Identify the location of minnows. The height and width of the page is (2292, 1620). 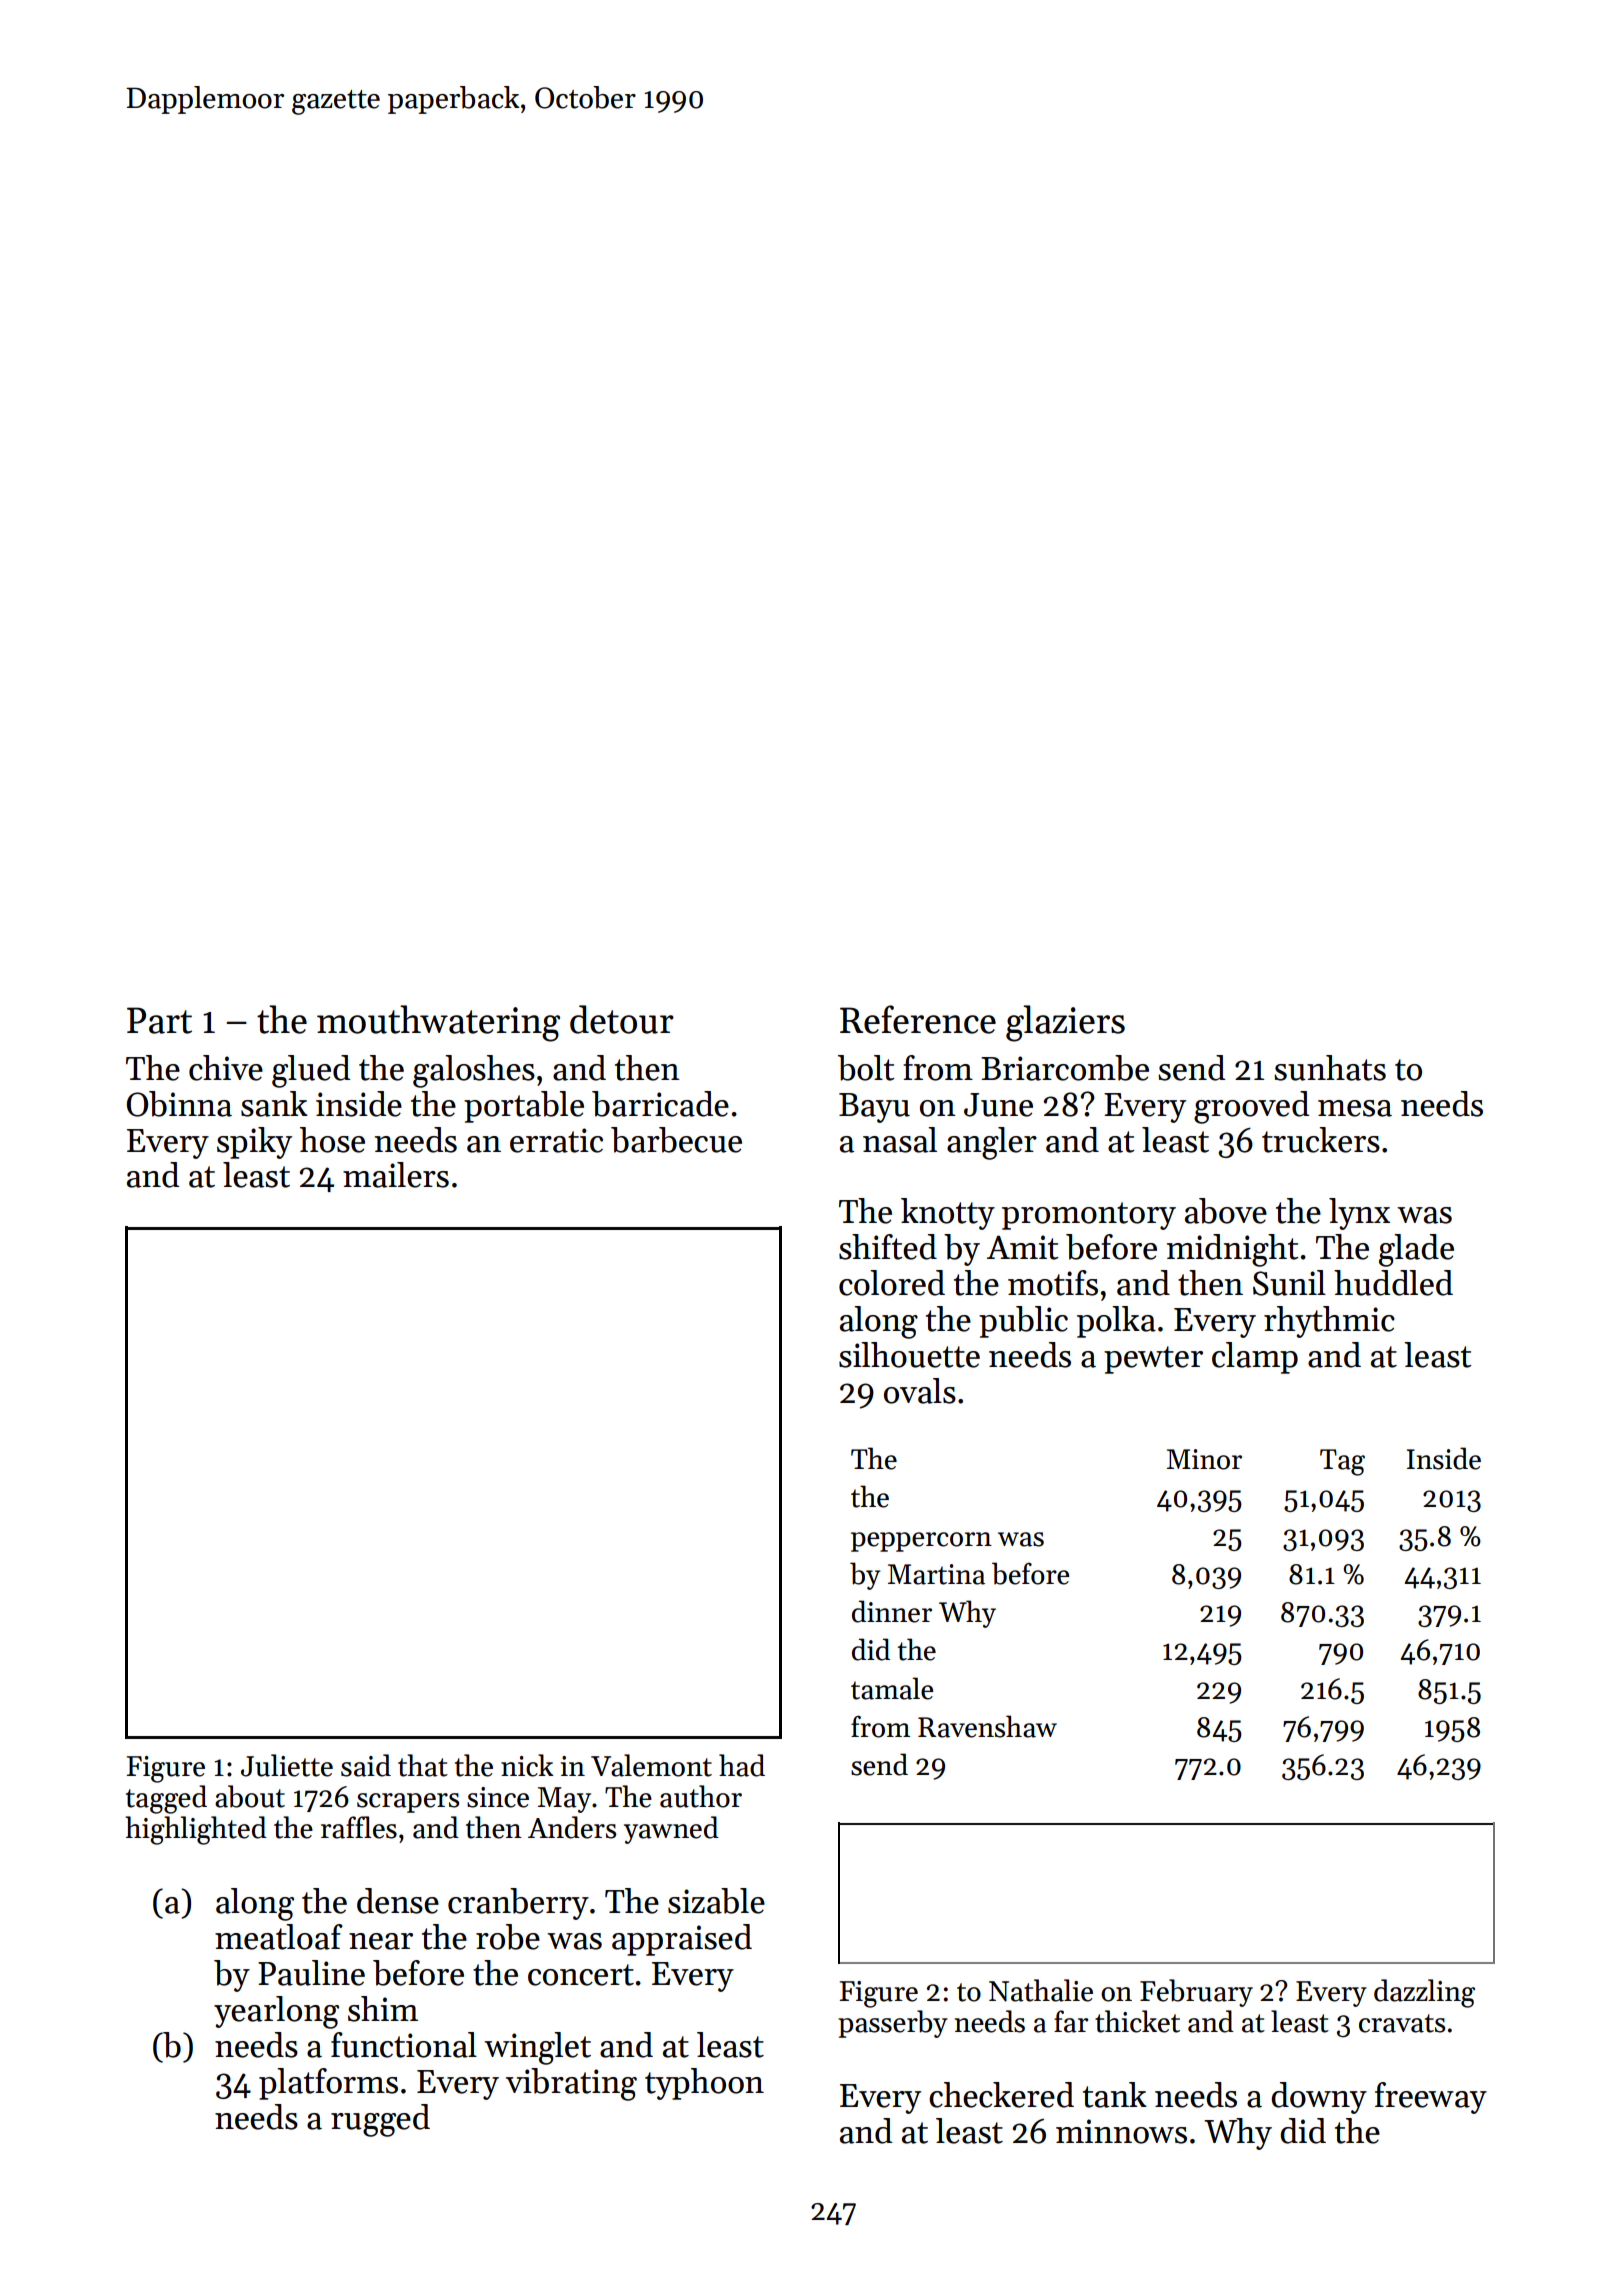
(1121, 2131).
